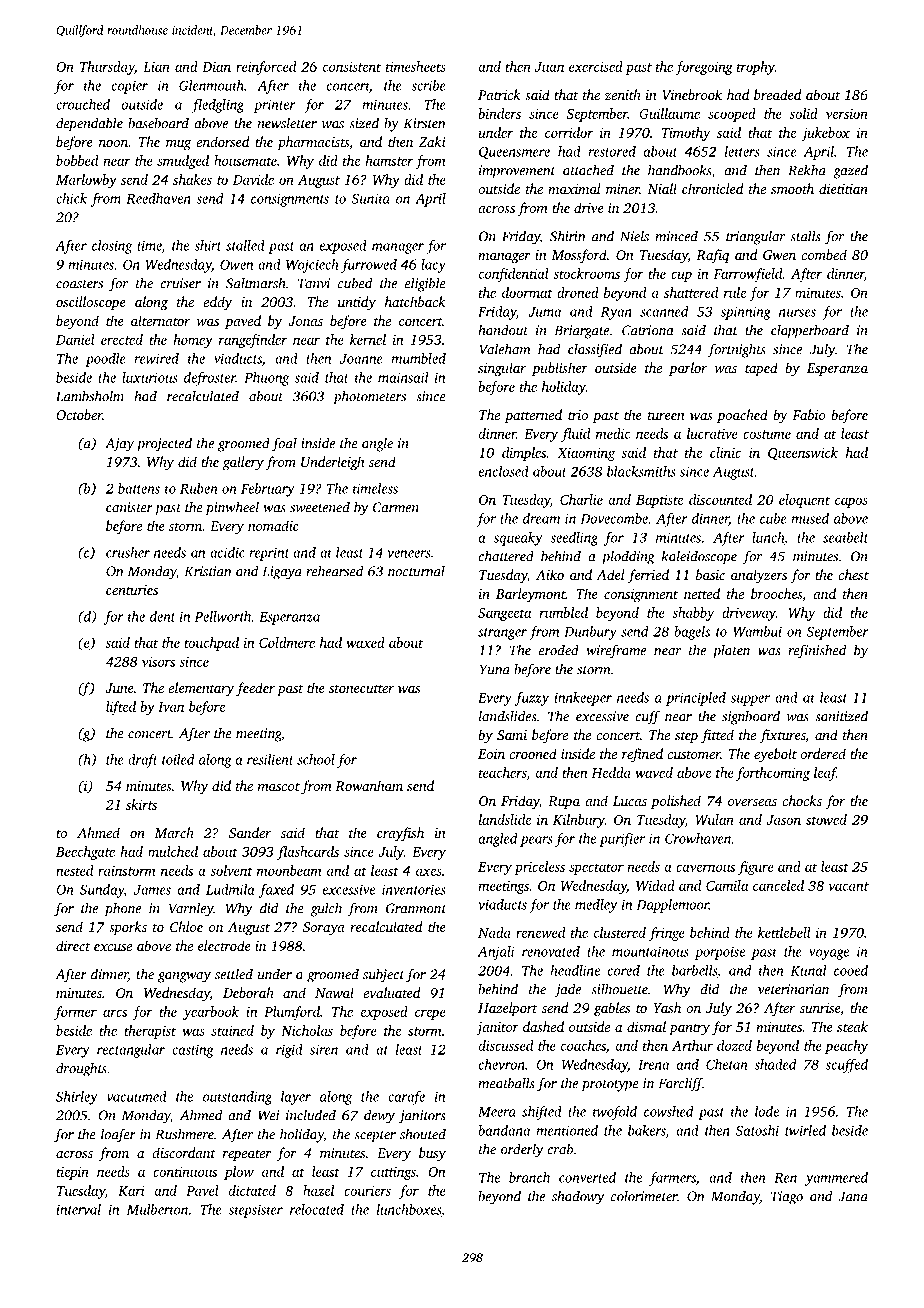 Image resolution: width=924 pixels, height=1308 pixels. I want to click on foregoing, so click(704, 68).
